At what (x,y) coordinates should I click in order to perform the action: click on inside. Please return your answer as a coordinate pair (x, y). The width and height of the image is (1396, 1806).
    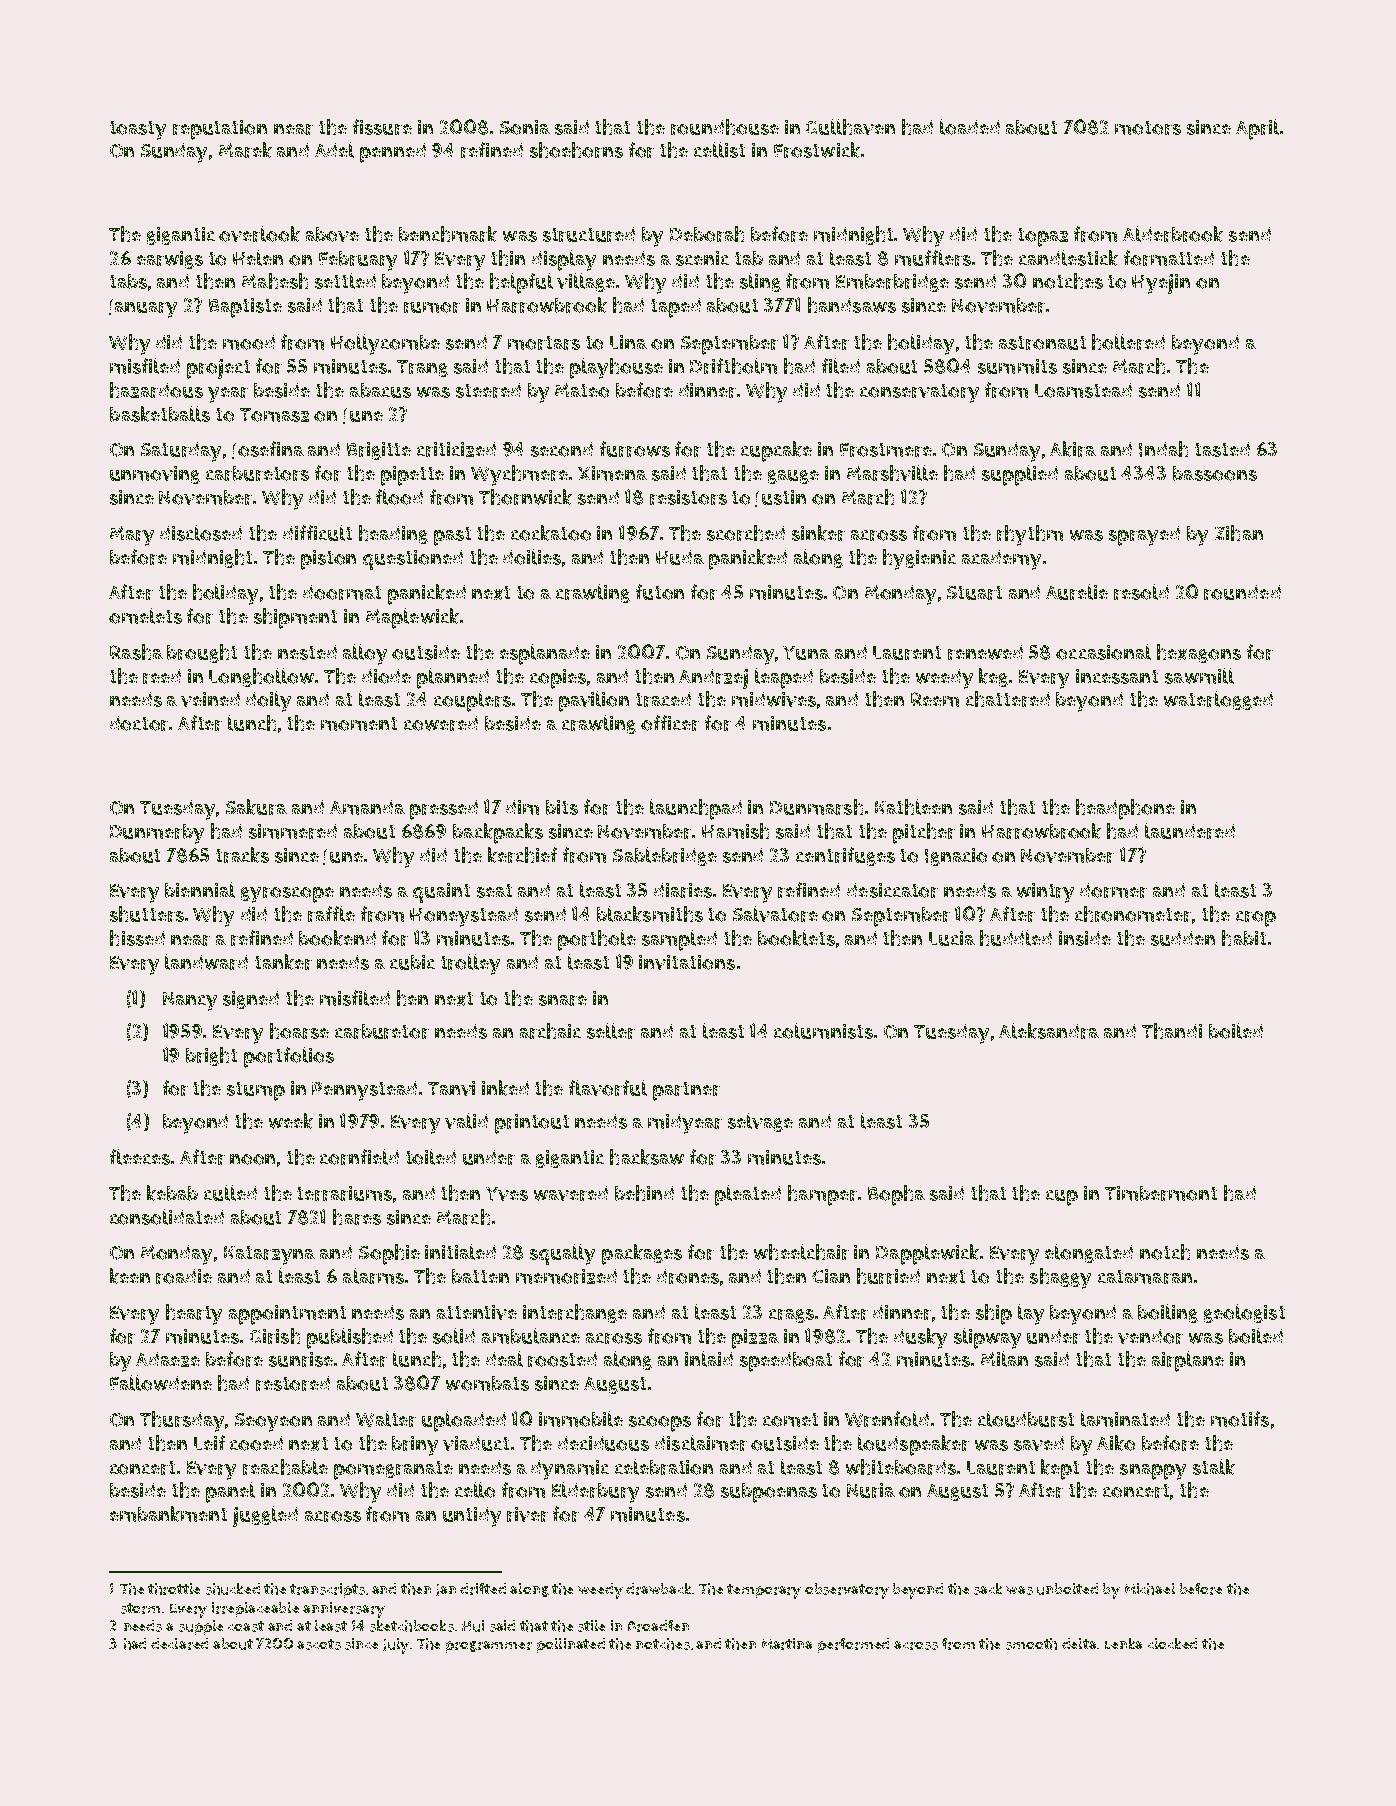
    Looking at the image, I should click on (1085, 938).
